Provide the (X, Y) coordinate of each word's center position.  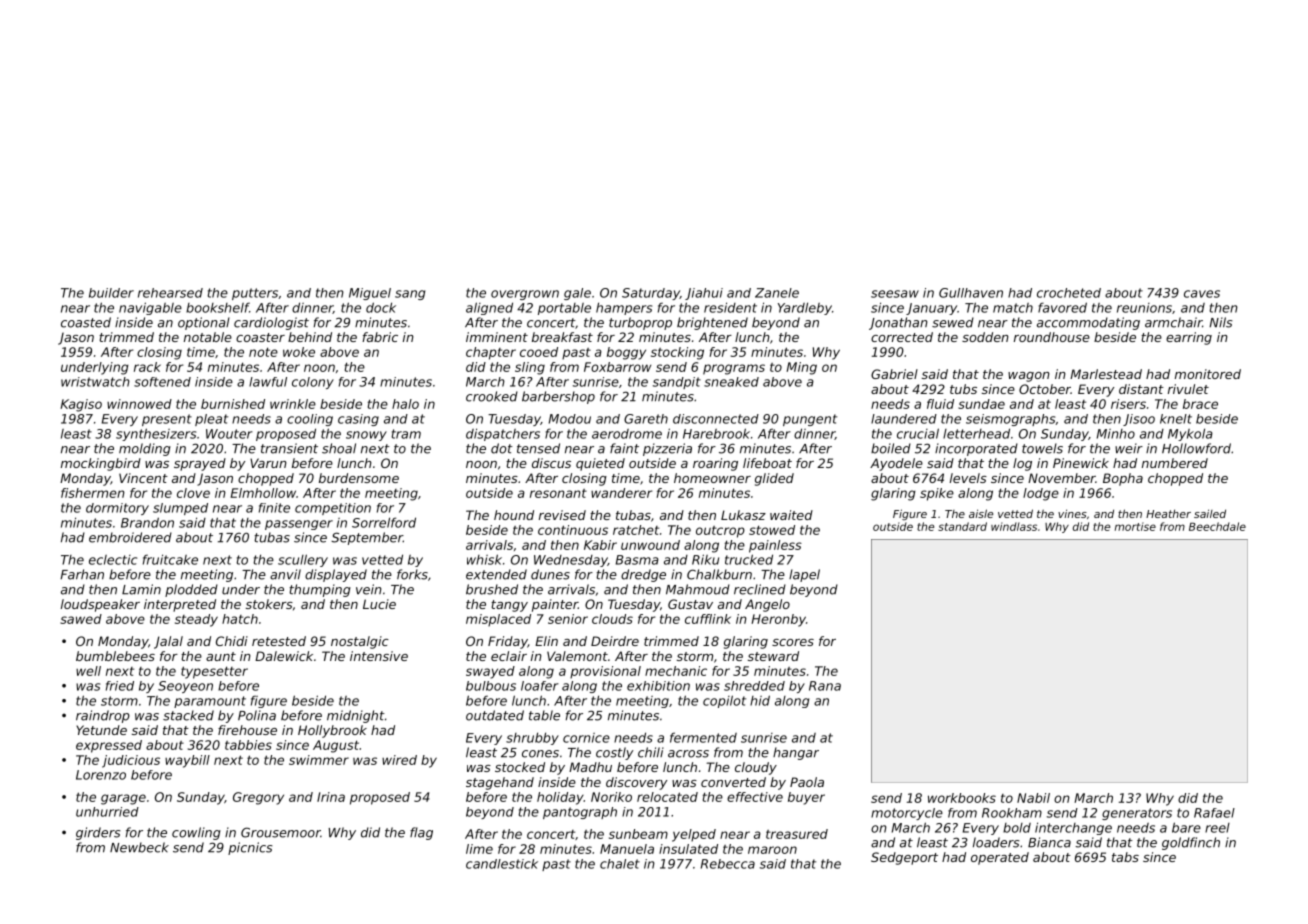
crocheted (1069, 293)
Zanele (777, 293)
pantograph (580, 813)
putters (255, 294)
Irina (331, 797)
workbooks (962, 798)
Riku (705, 559)
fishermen (93, 493)
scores (793, 642)
